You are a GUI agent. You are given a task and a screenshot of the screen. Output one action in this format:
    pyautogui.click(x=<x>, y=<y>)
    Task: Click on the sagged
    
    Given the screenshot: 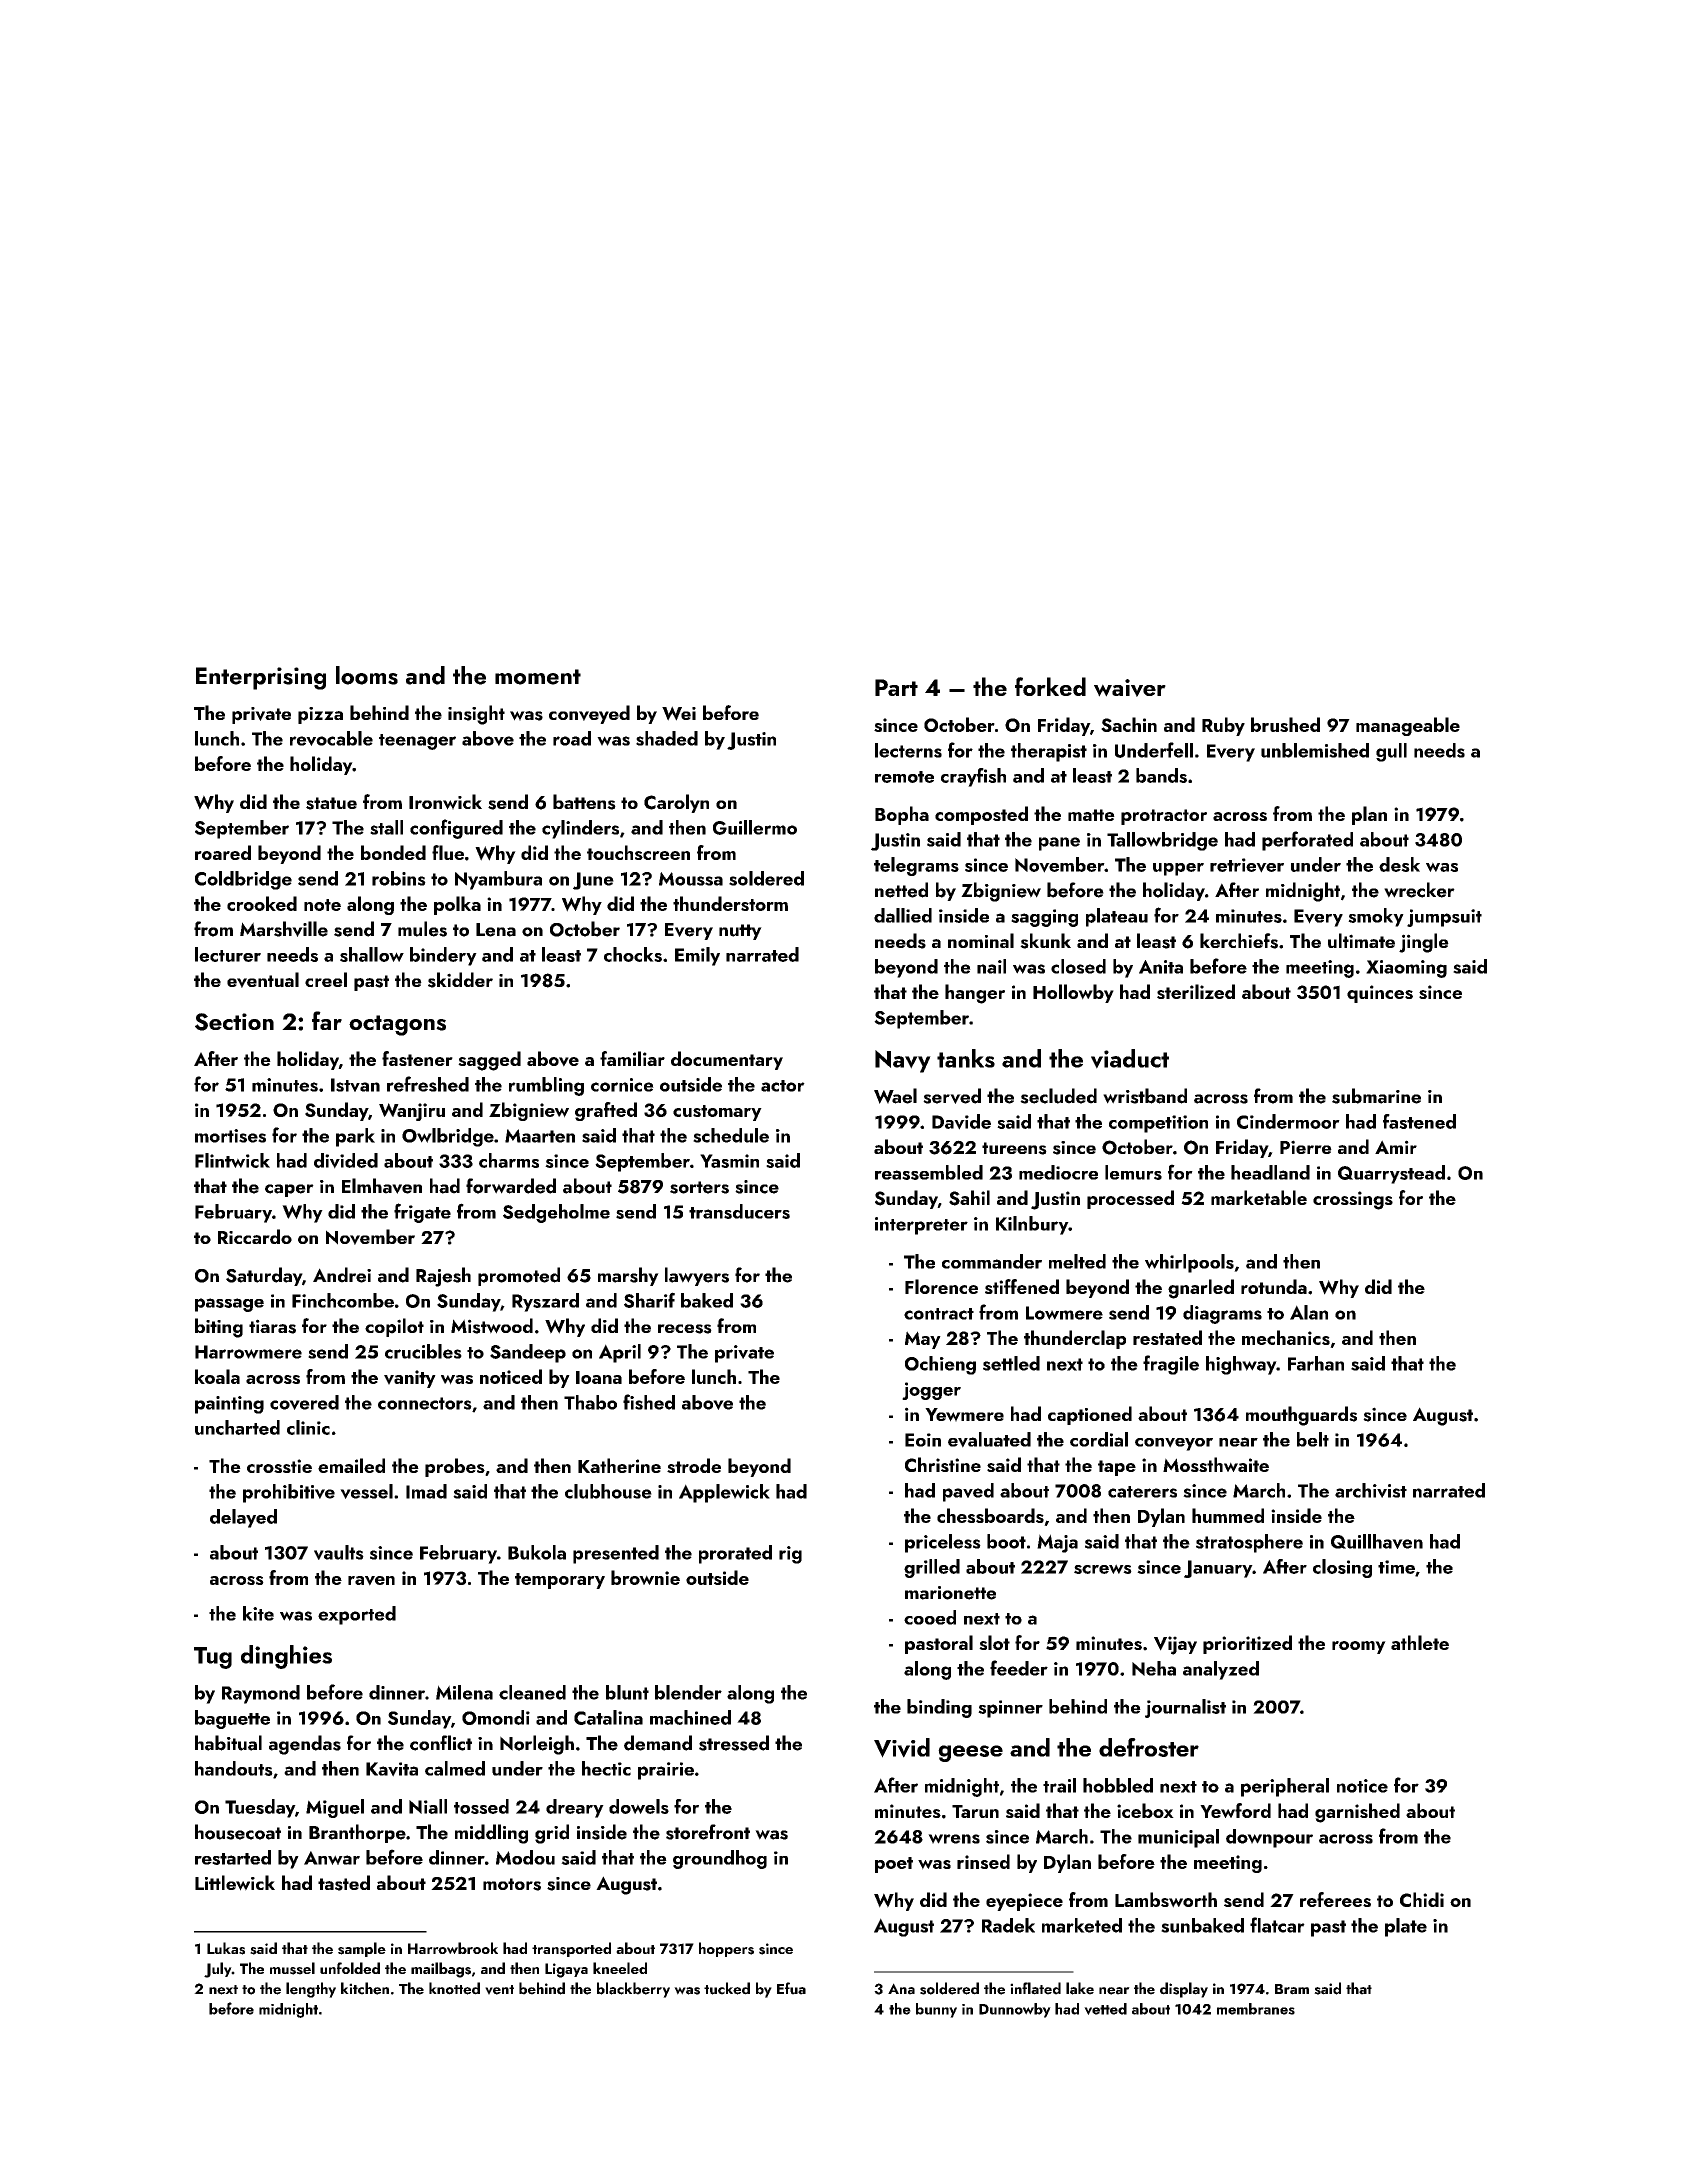 What is the action you would take?
    pyautogui.click(x=489, y=1061)
